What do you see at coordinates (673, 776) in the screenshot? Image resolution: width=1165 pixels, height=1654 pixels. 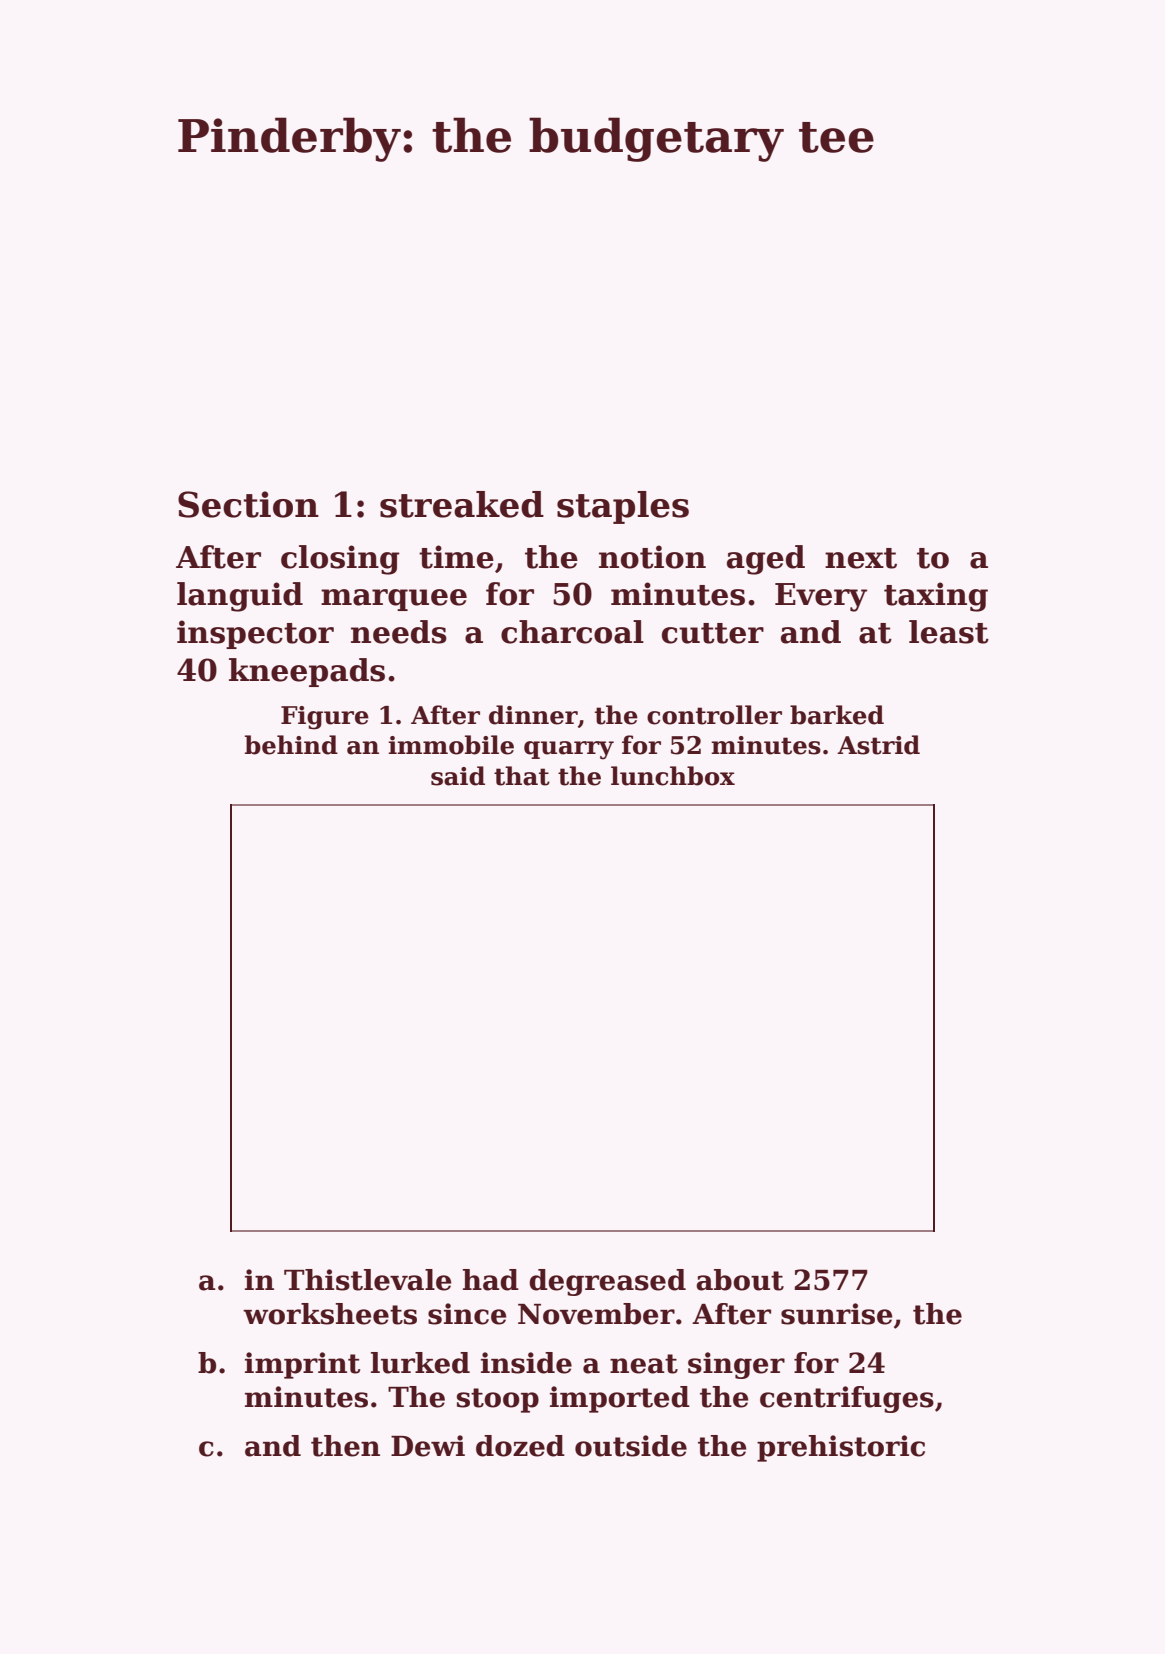 I see `lunchbox` at bounding box center [673, 776].
